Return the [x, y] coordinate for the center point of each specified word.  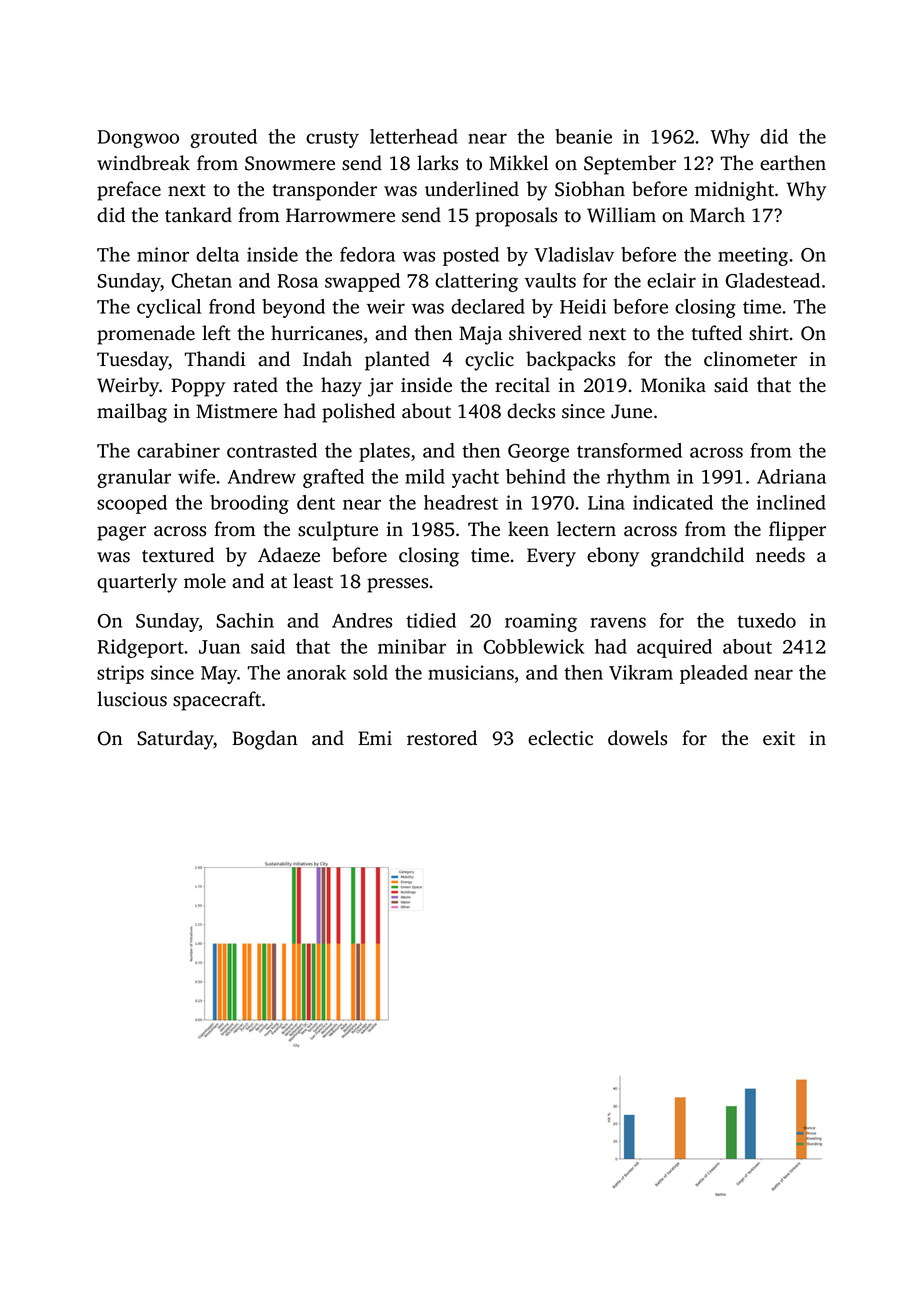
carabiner [178, 450]
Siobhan [590, 189]
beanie [583, 136]
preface [129, 191]
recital [522, 385]
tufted [717, 333]
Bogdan [264, 740]
